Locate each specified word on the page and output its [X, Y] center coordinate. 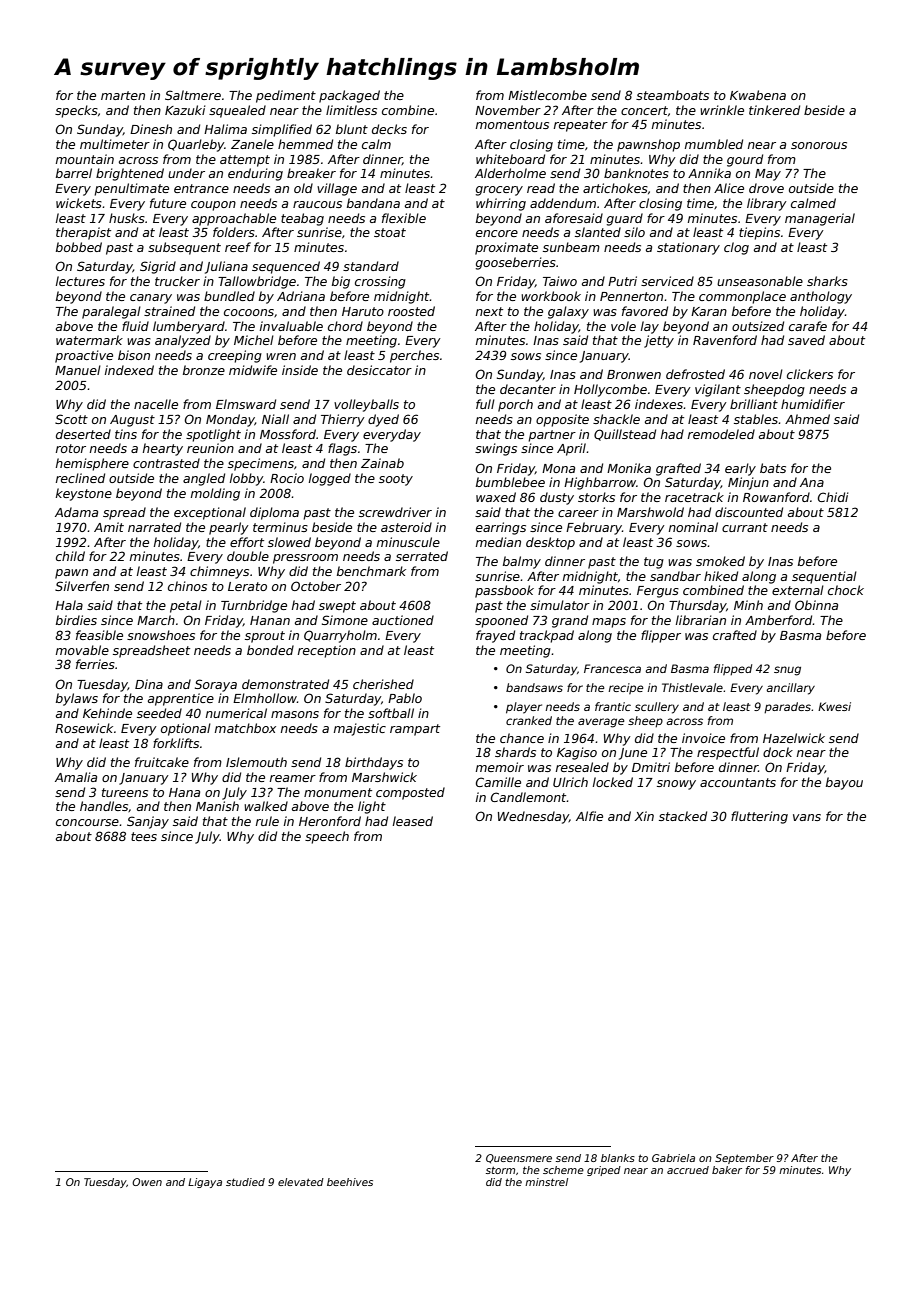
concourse [87, 822]
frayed [495, 636]
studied [245, 1182]
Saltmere [193, 95]
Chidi [833, 497]
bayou [844, 783]
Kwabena [758, 95]
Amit [109, 527]
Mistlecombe [547, 95]
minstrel [546, 1182]
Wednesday [533, 817]
